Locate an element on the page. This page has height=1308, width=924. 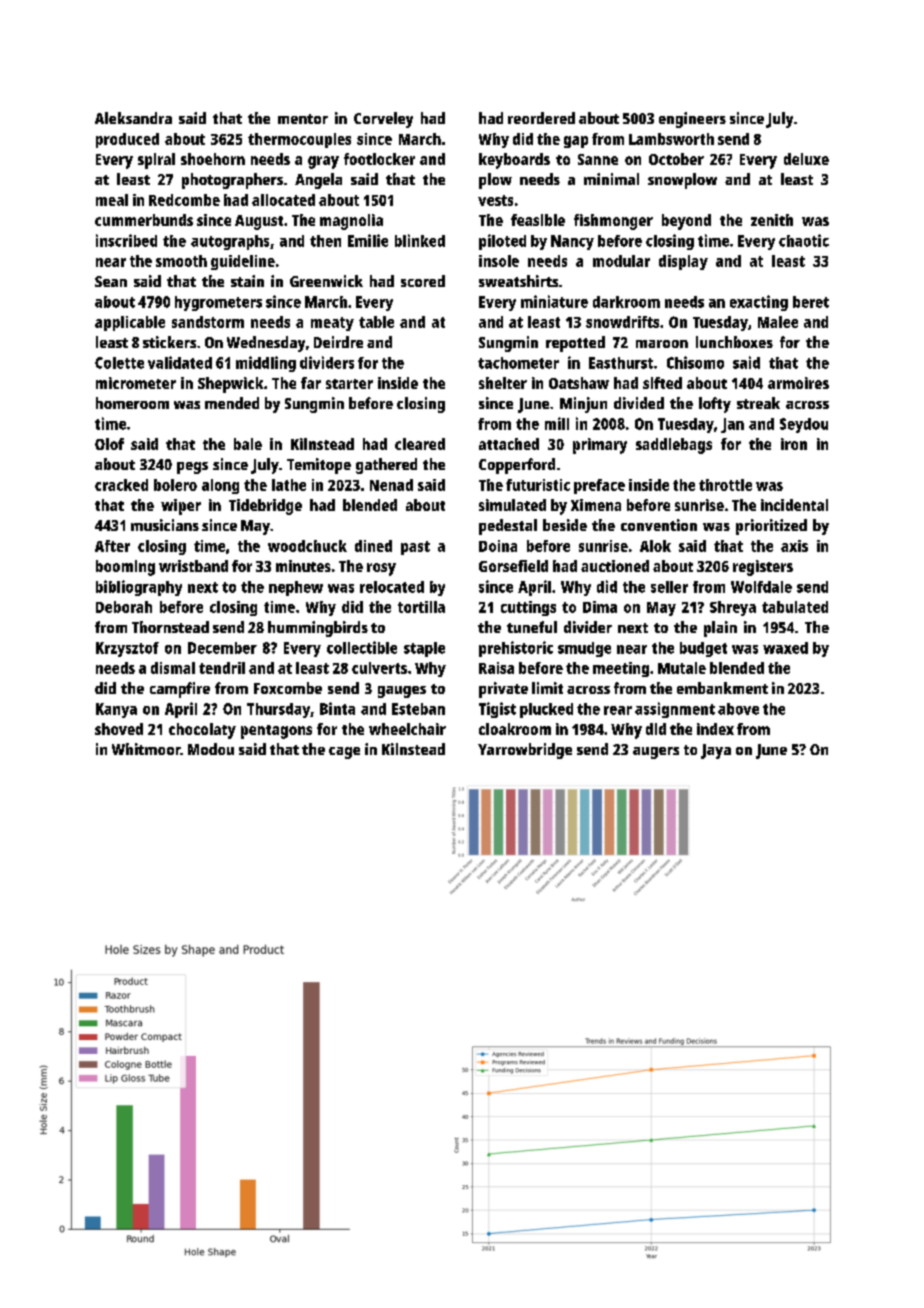
Yarrowbridge is located at coordinates (525, 751).
